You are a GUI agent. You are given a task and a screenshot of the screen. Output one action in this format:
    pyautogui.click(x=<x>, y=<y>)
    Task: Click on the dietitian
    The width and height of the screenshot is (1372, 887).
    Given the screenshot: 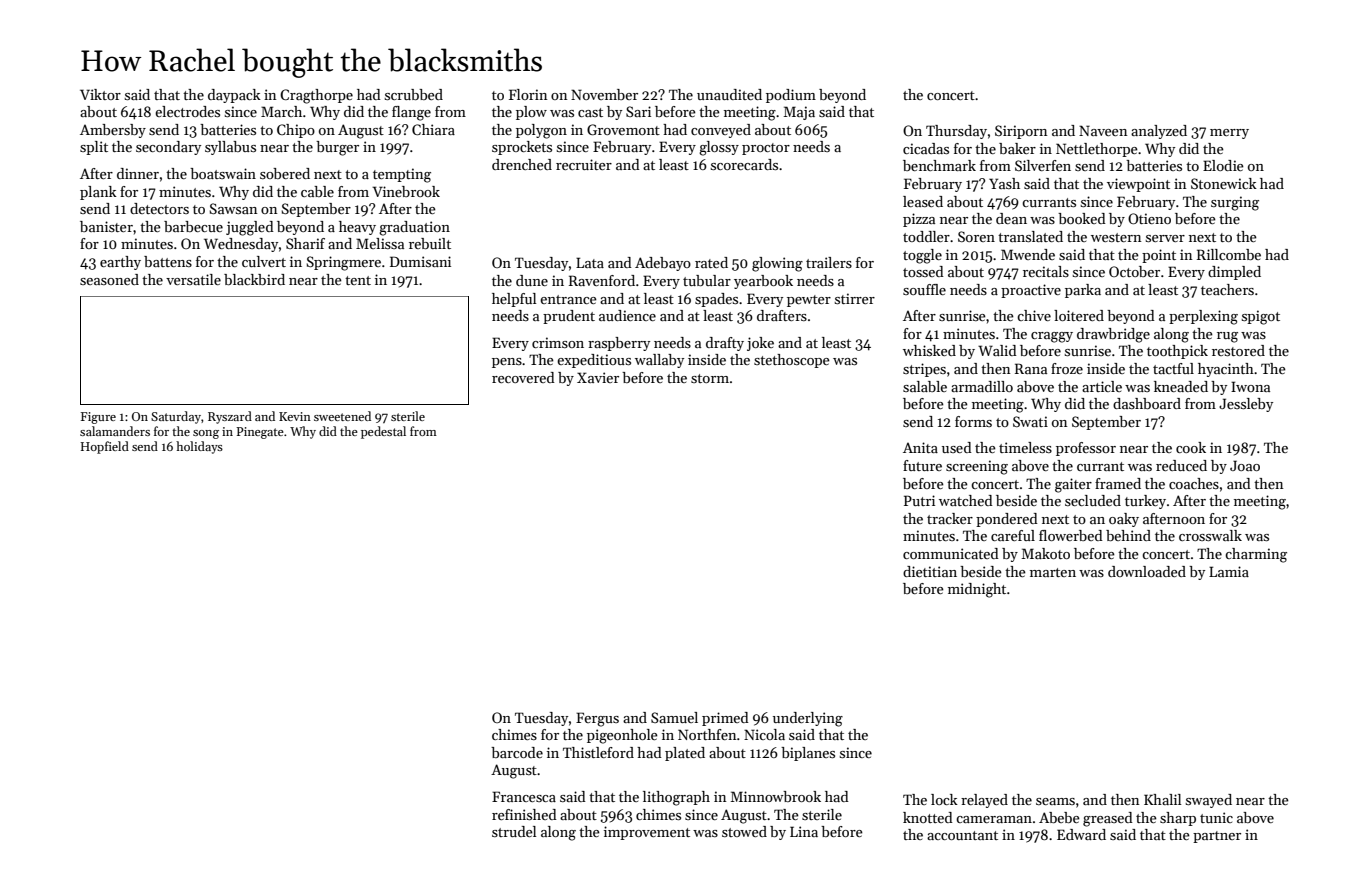 What is the action you would take?
    pyautogui.click(x=930, y=571)
